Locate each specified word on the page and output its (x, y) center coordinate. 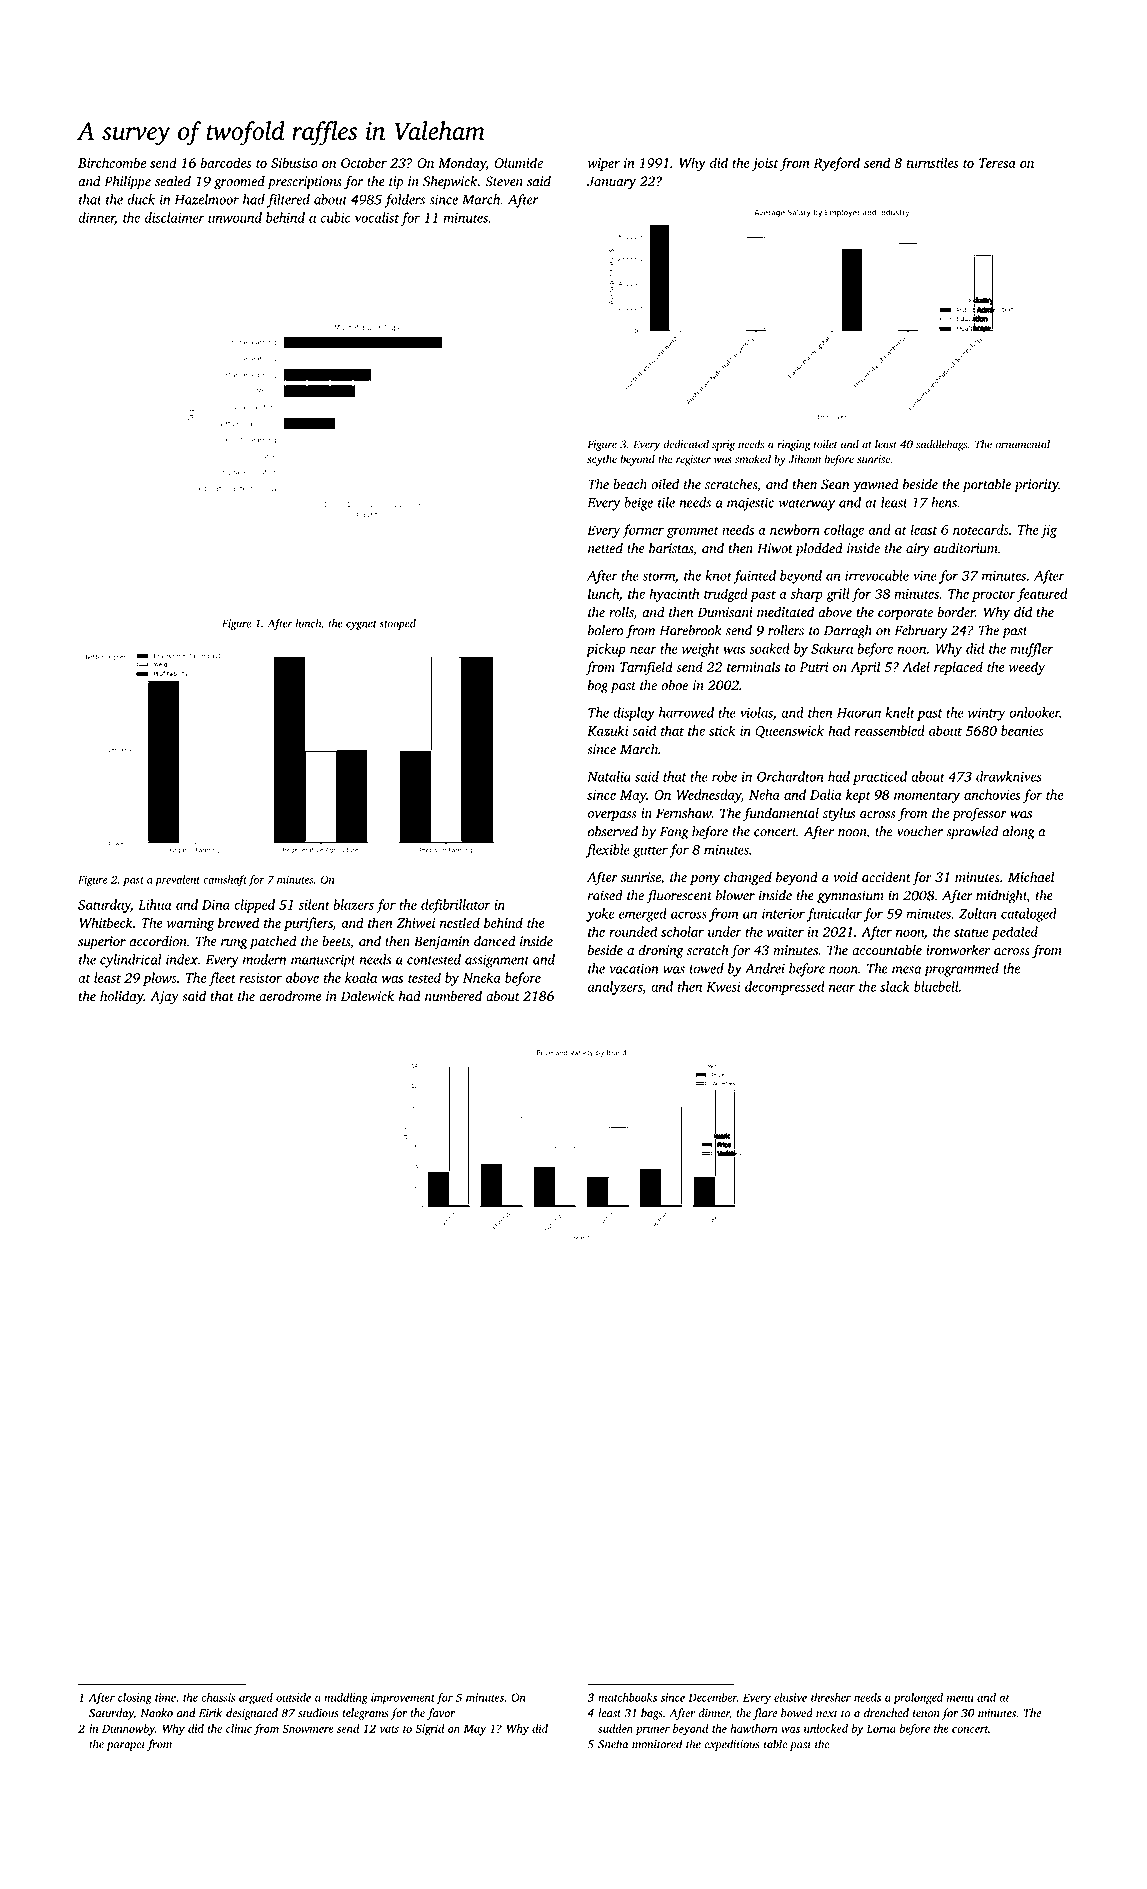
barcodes (226, 162)
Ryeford (837, 164)
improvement (403, 1699)
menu (960, 1698)
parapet (126, 1746)
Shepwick (450, 183)
